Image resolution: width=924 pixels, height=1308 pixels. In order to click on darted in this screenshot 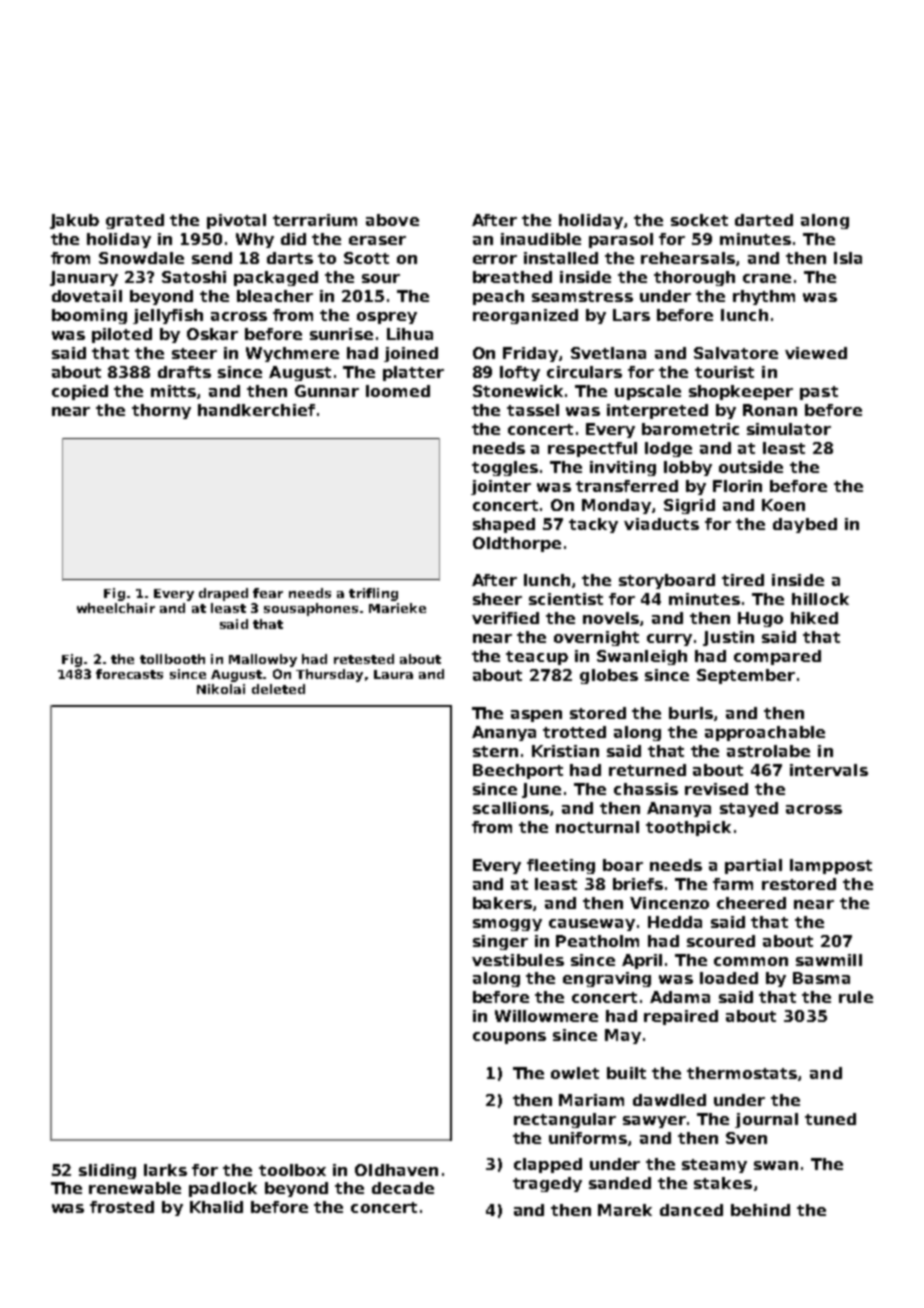, I will do `click(764, 220)`.
